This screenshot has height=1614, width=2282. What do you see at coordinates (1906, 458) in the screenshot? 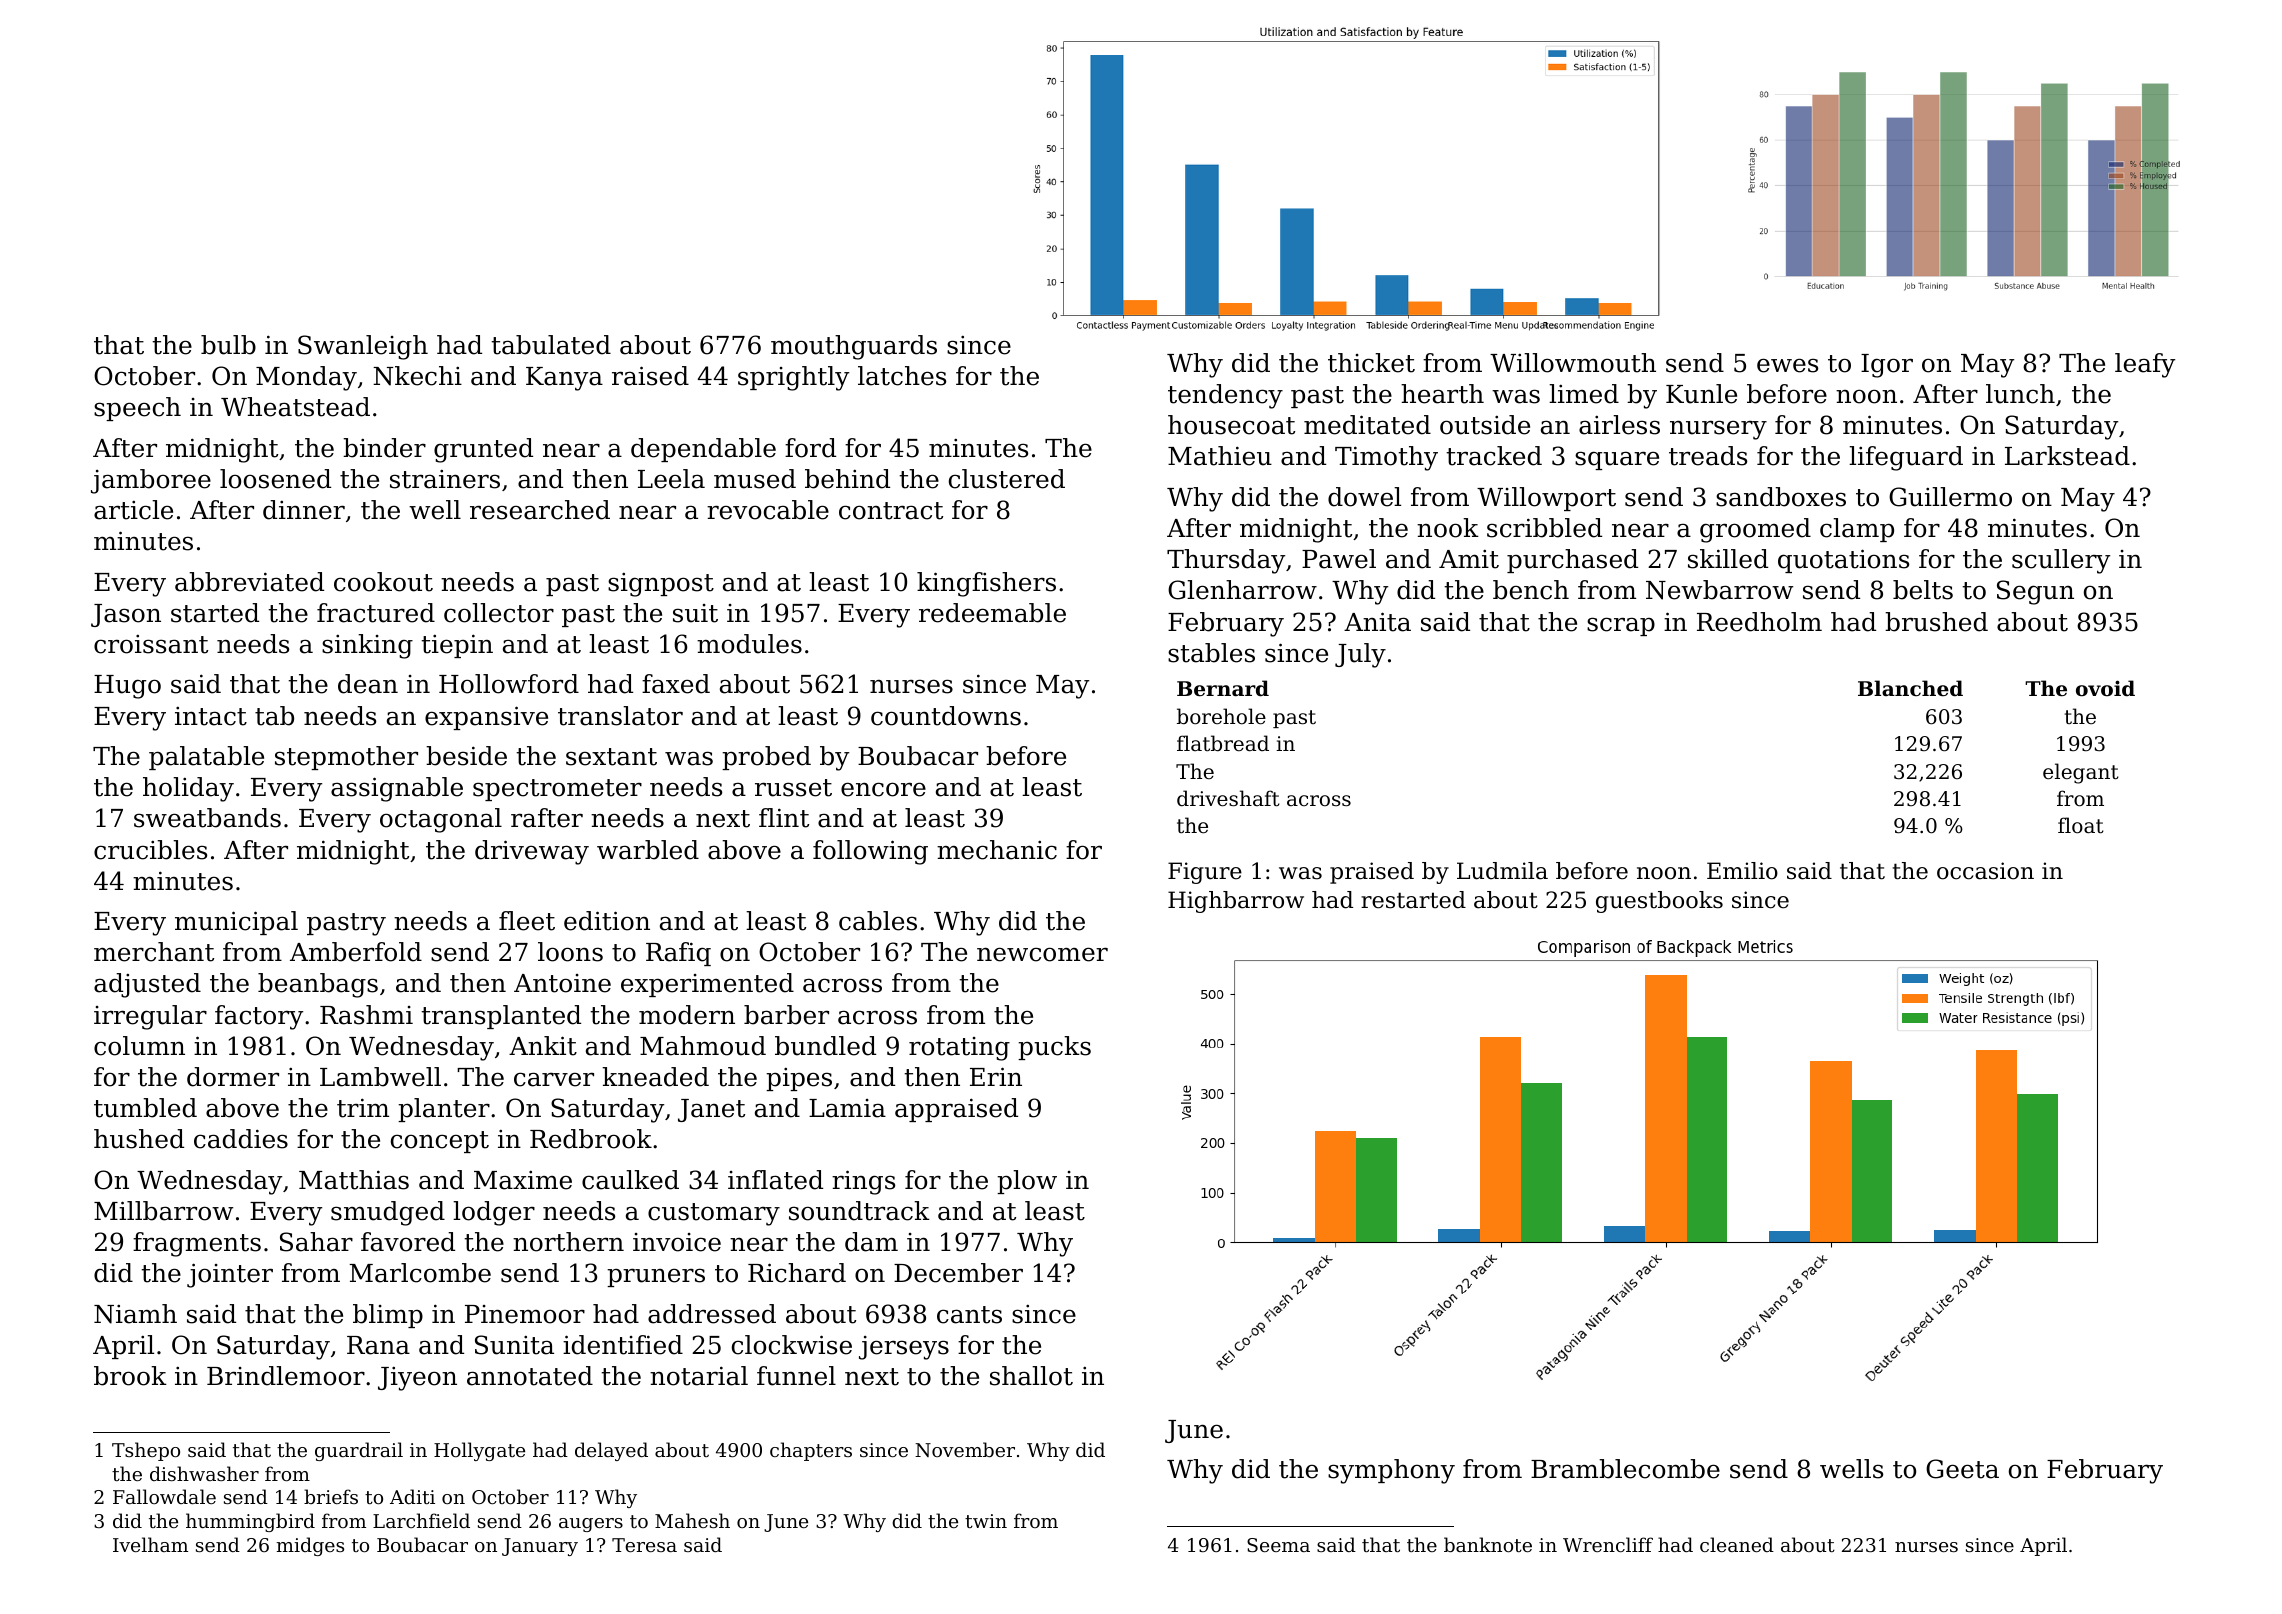
I see `lifeguard` at bounding box center [1906, 458].
